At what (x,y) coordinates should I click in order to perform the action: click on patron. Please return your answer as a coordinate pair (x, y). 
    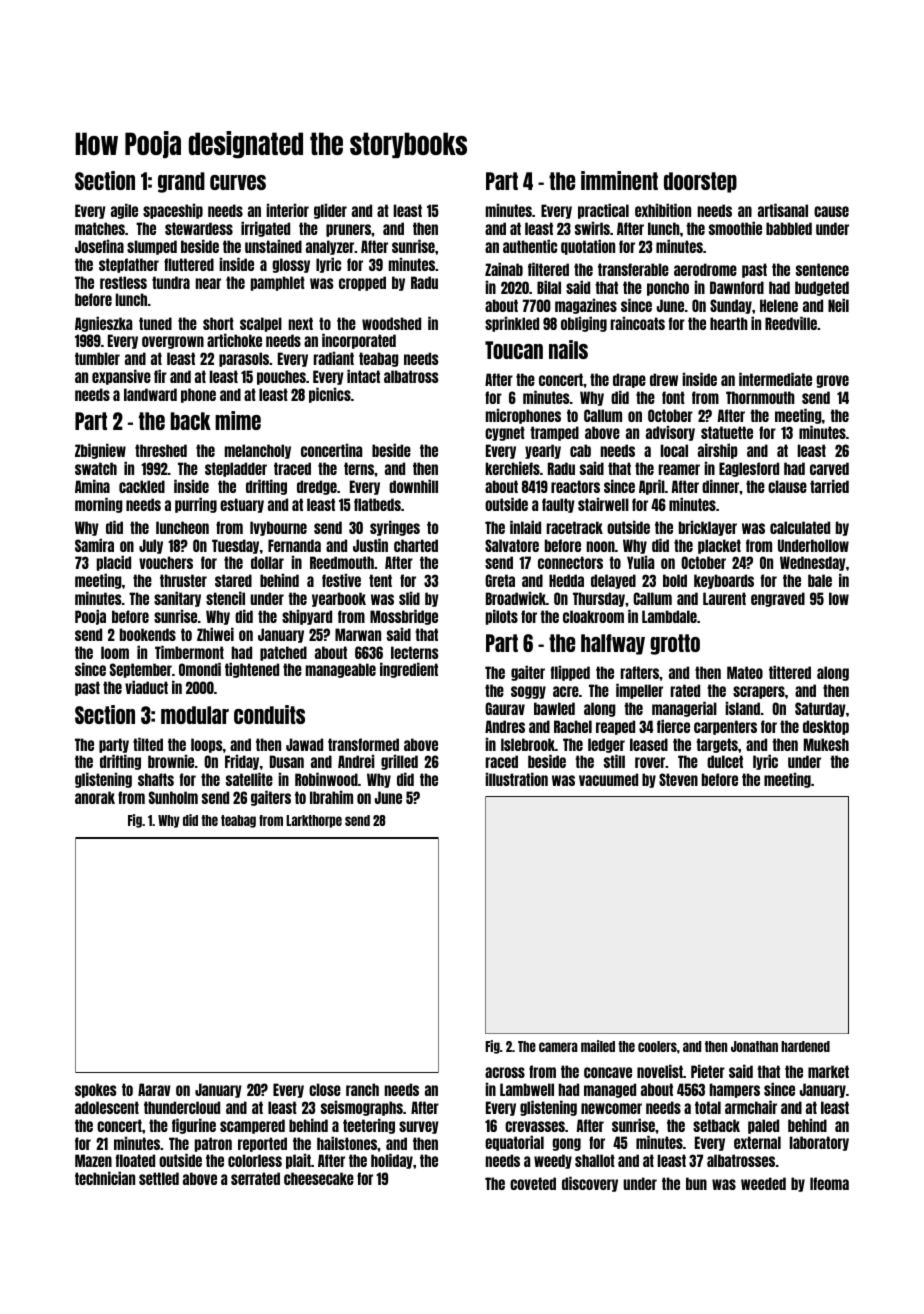
    Looking at the image, I should click on (213, 1144).
